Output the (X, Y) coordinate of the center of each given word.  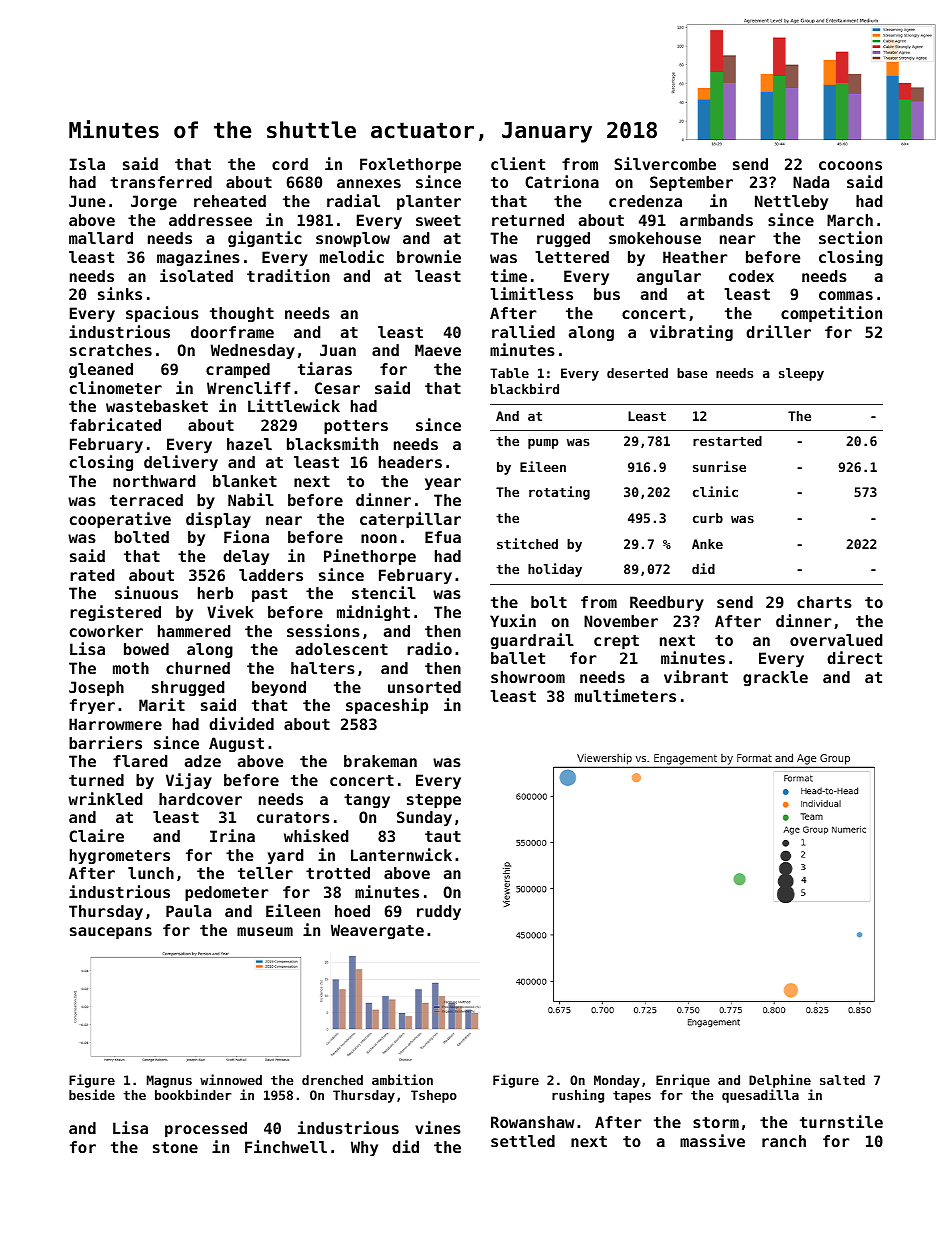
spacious (162, 314)
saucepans (111, 933)
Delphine (780, 1081)
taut (443, 836)
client (518, 163)
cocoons (850, 165)
